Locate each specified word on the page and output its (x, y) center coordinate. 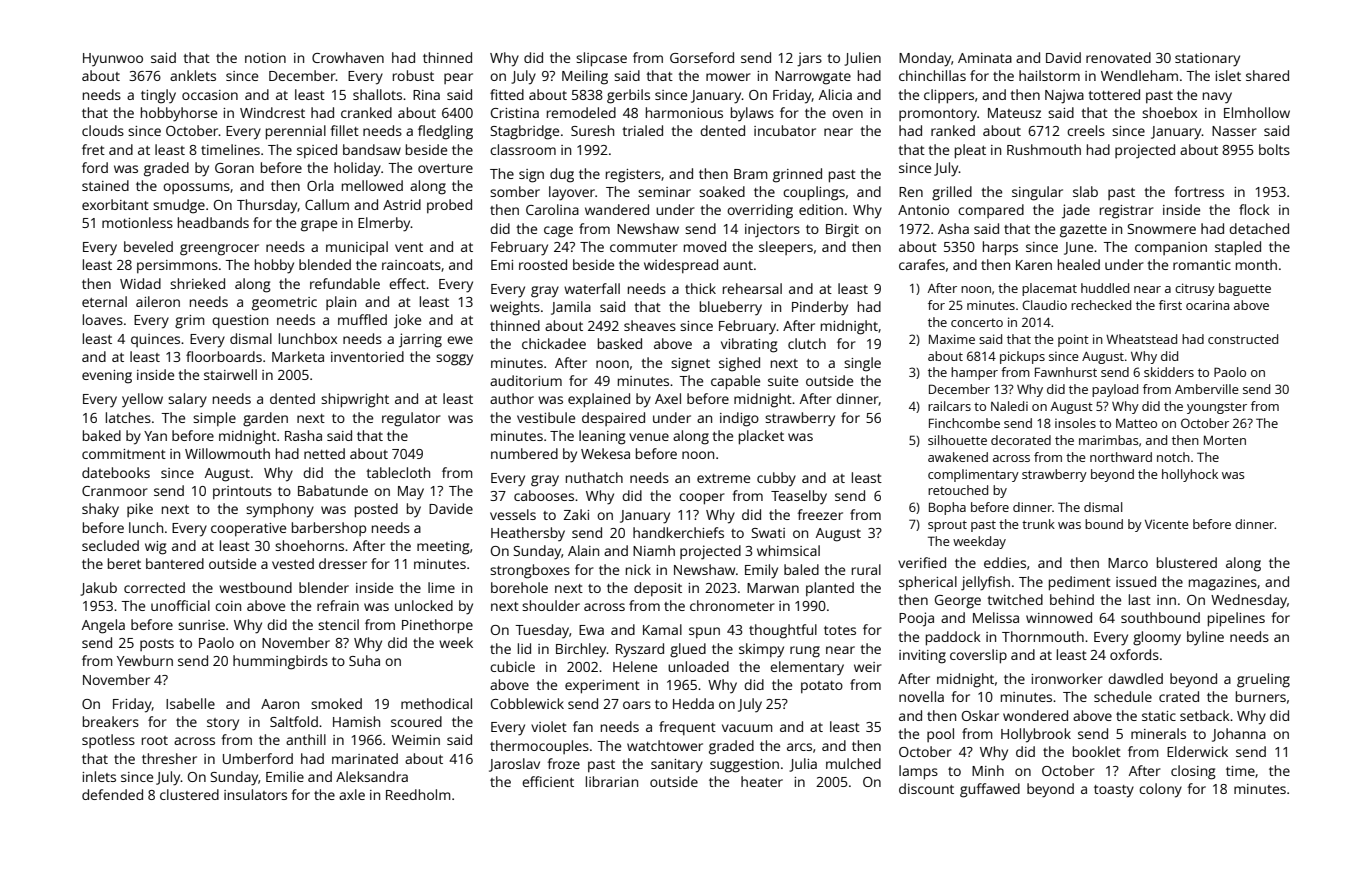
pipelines (1236, 619)
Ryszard (640, 650)
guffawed (990, 790)
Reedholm (418, 794)
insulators (255, 794)
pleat (970, 151)
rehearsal (752, 288)
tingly (158, 96)
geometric (284, 304)
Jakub (98, 589)
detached (1259, 228)
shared (1267, 75)
